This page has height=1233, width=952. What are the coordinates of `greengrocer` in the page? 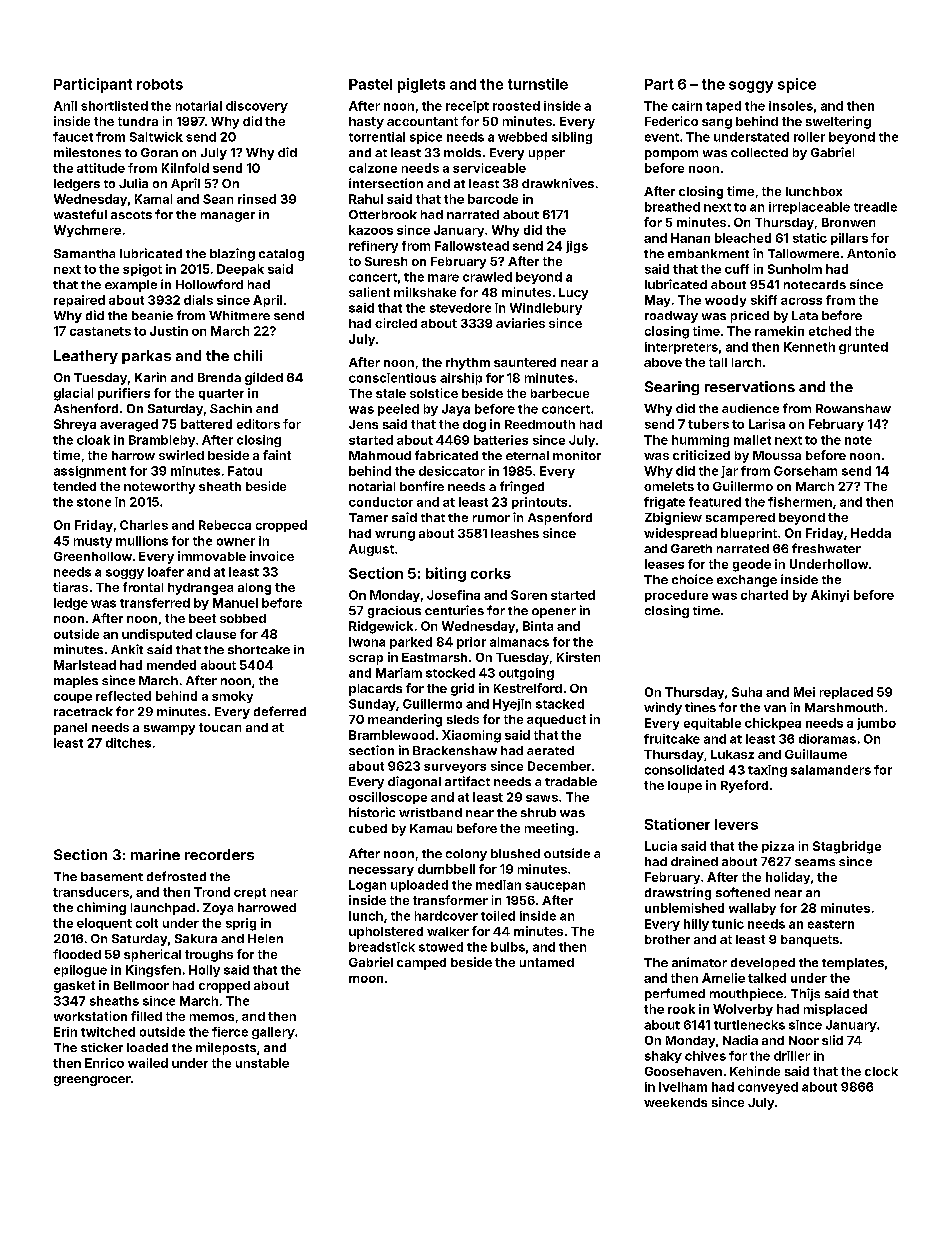 It's located at (92, 1081).
